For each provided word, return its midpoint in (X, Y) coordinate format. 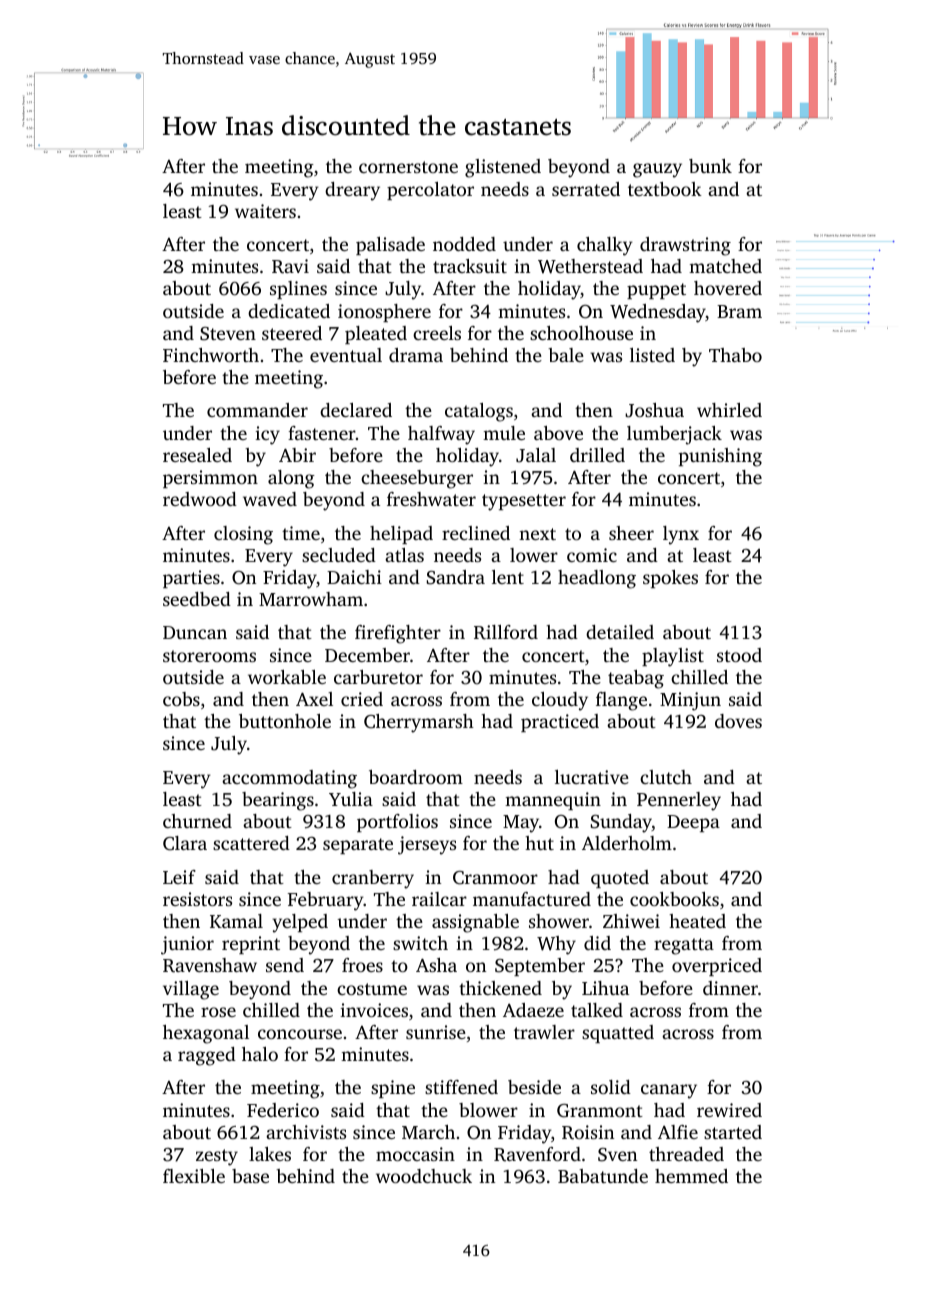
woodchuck (424, 1176)
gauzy (657, 170)
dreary (352, 191)
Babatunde (603, 1176)
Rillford (506, 632)
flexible (194, 1176)
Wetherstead (590, 266)
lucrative (592, 777)
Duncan (195, 632)
